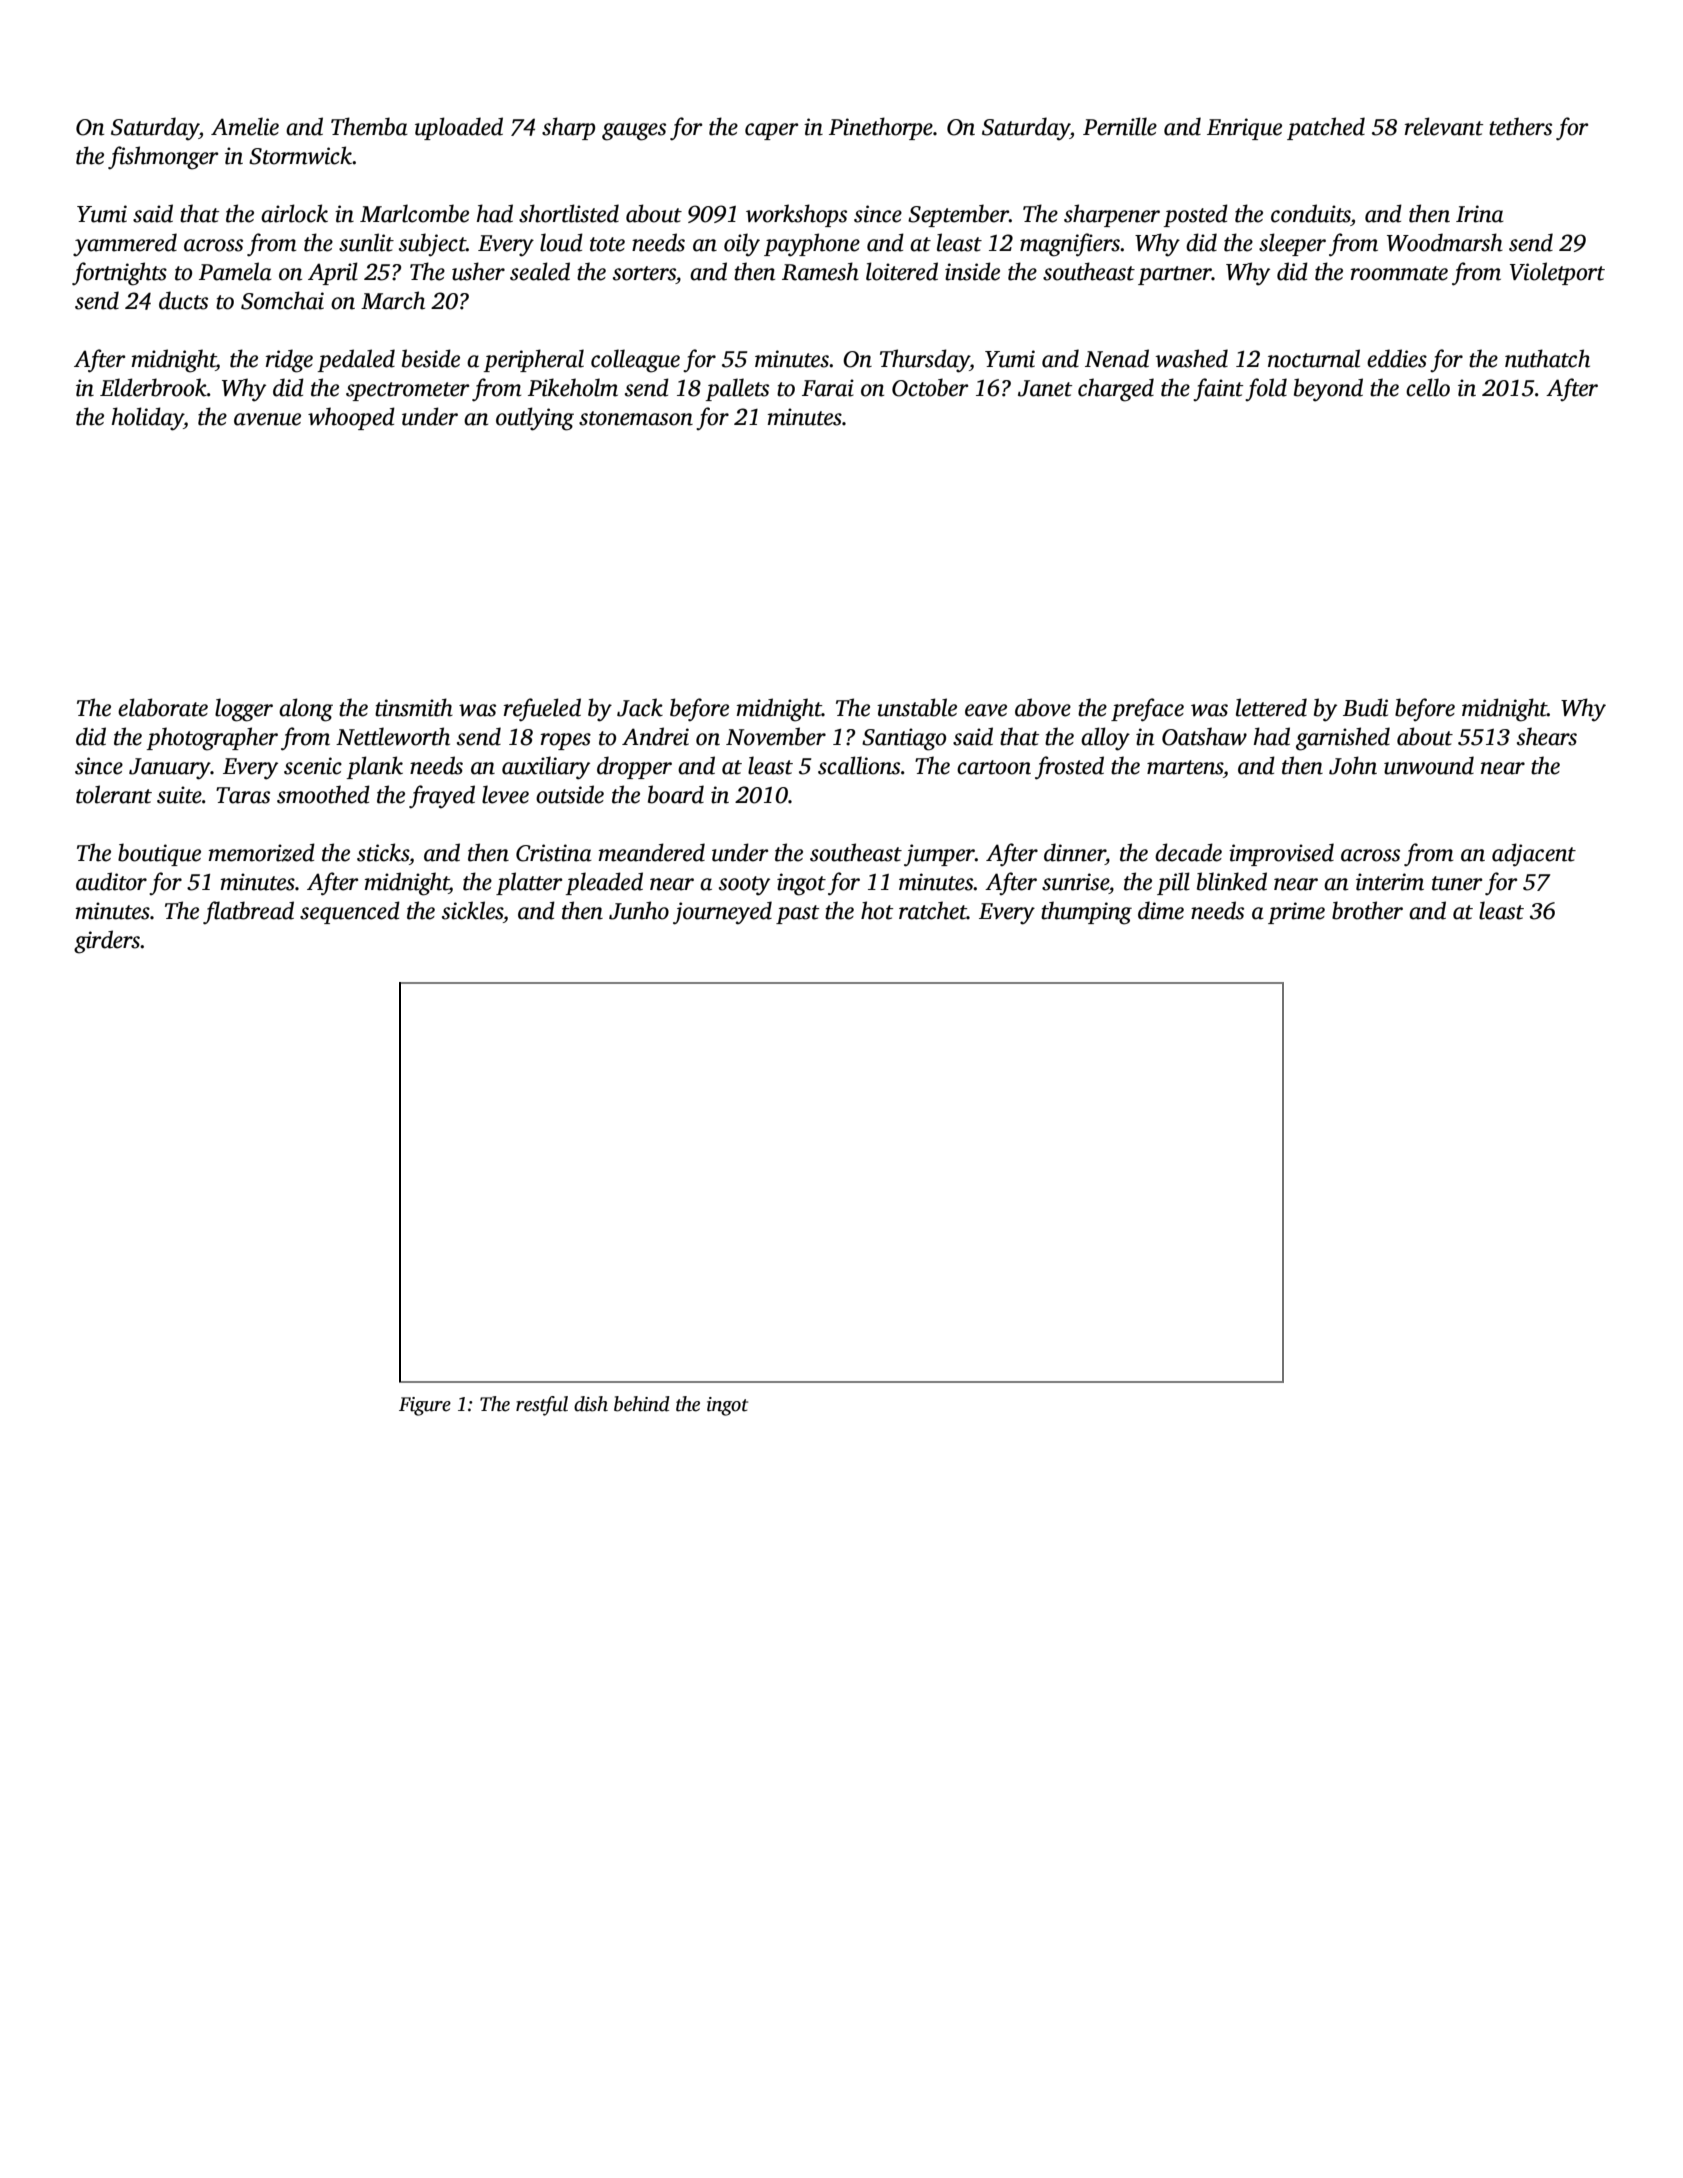  Describe the element at coordinates (642, 1404) in the screenshot. I see `behind` at that location.
